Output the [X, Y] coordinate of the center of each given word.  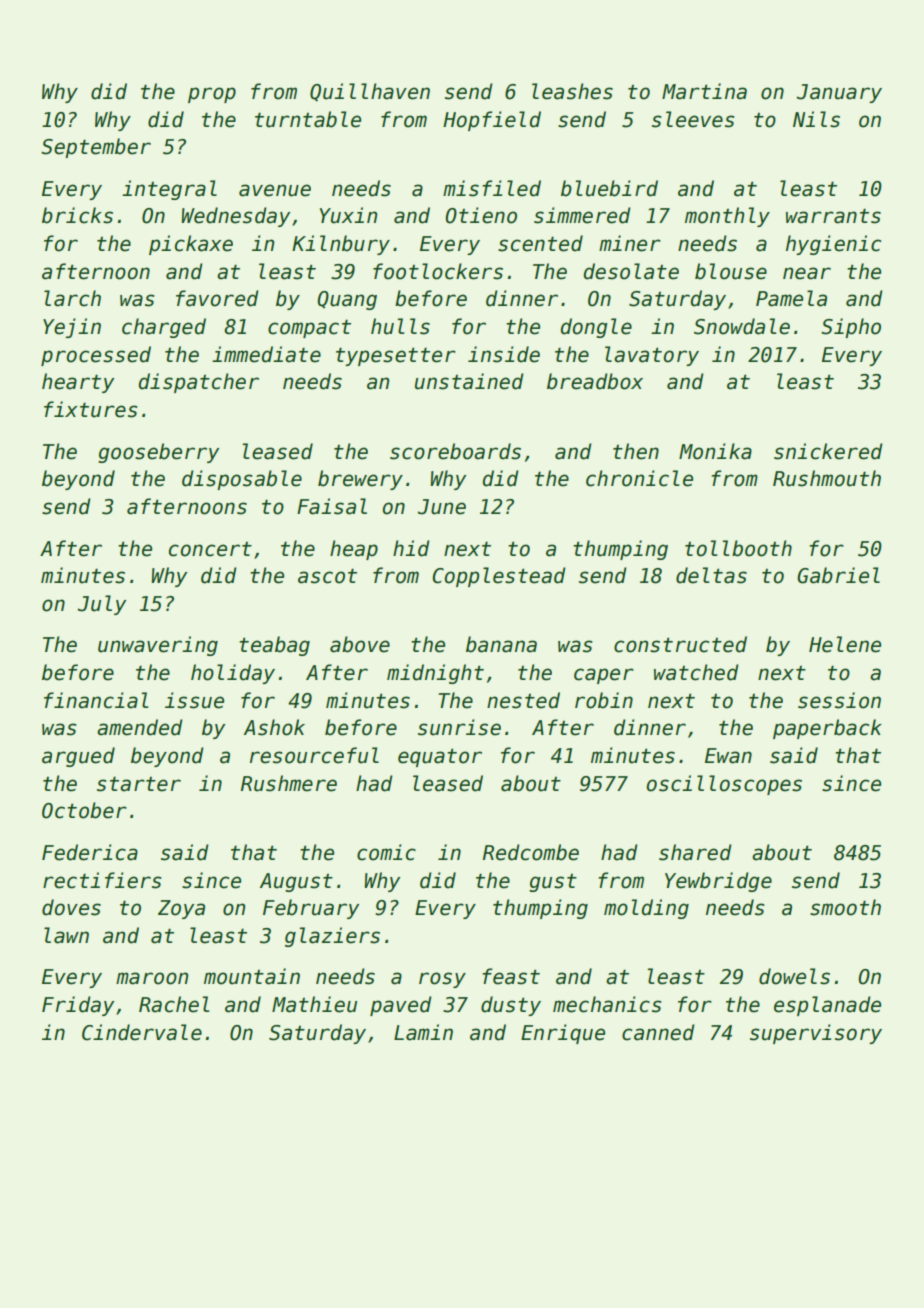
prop [212, 95]
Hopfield [492, 121]
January [839, 93]
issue [194, 700]
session [839, 700]
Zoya [181, 909]
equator [440, 758]
